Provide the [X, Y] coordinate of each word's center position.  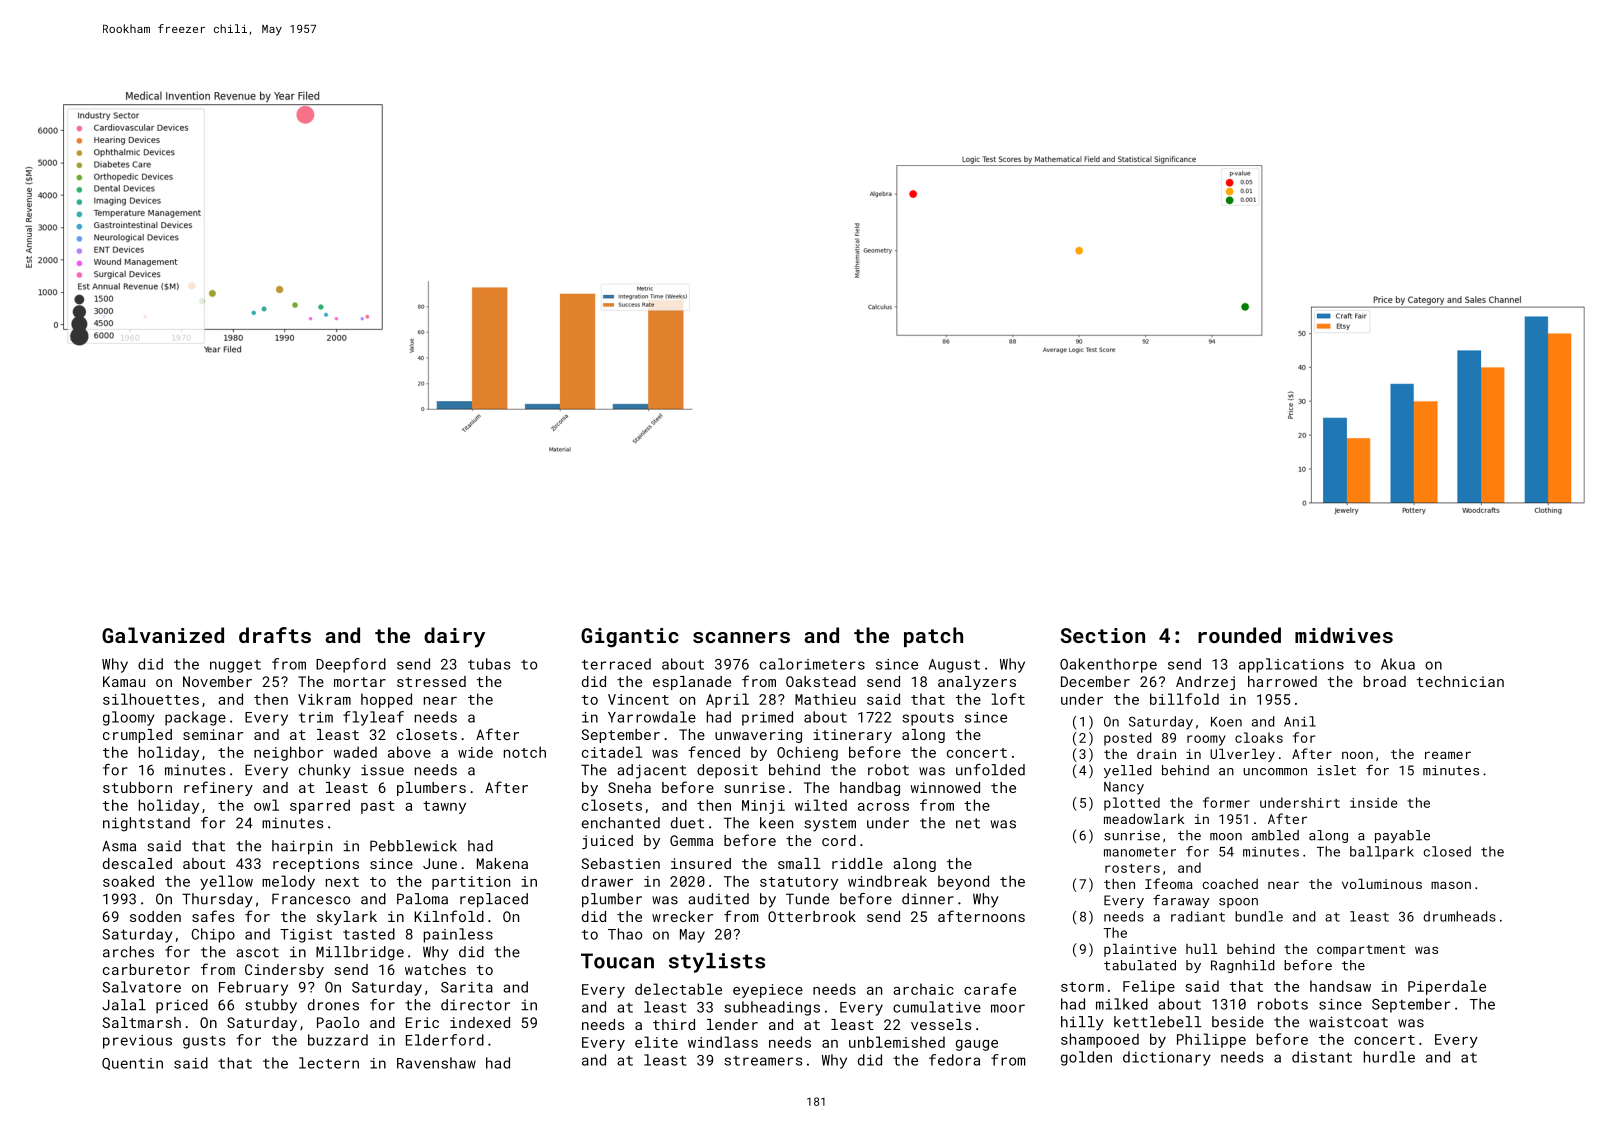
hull [1201, 949]
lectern [329, 1063]
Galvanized [163, 635]
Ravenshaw [436, 1063]
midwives [1344, 635]
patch [933, 637]
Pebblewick [413, 846]
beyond [963, 882]
